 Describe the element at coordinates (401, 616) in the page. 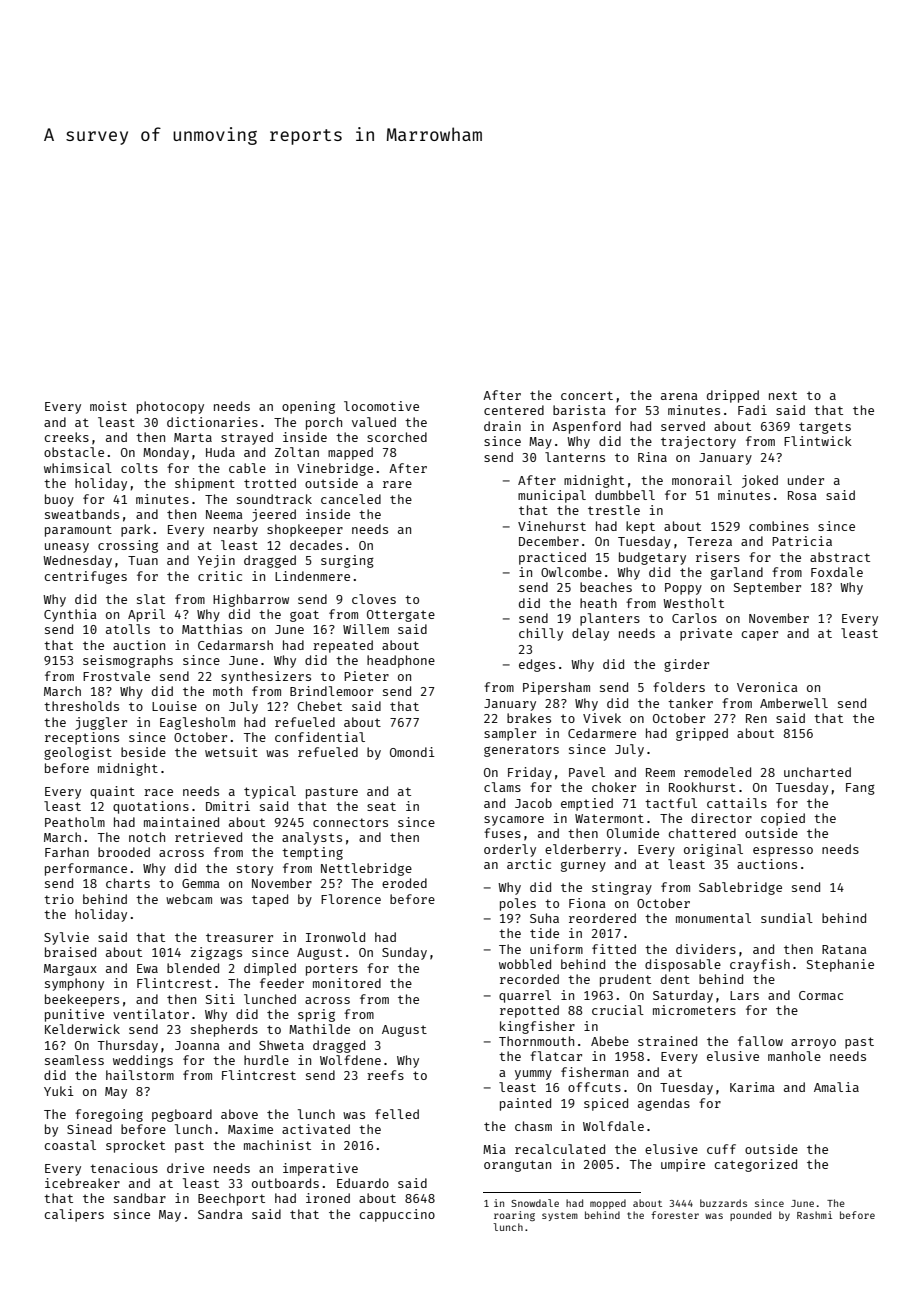

I see `Ottergate` at that location.
